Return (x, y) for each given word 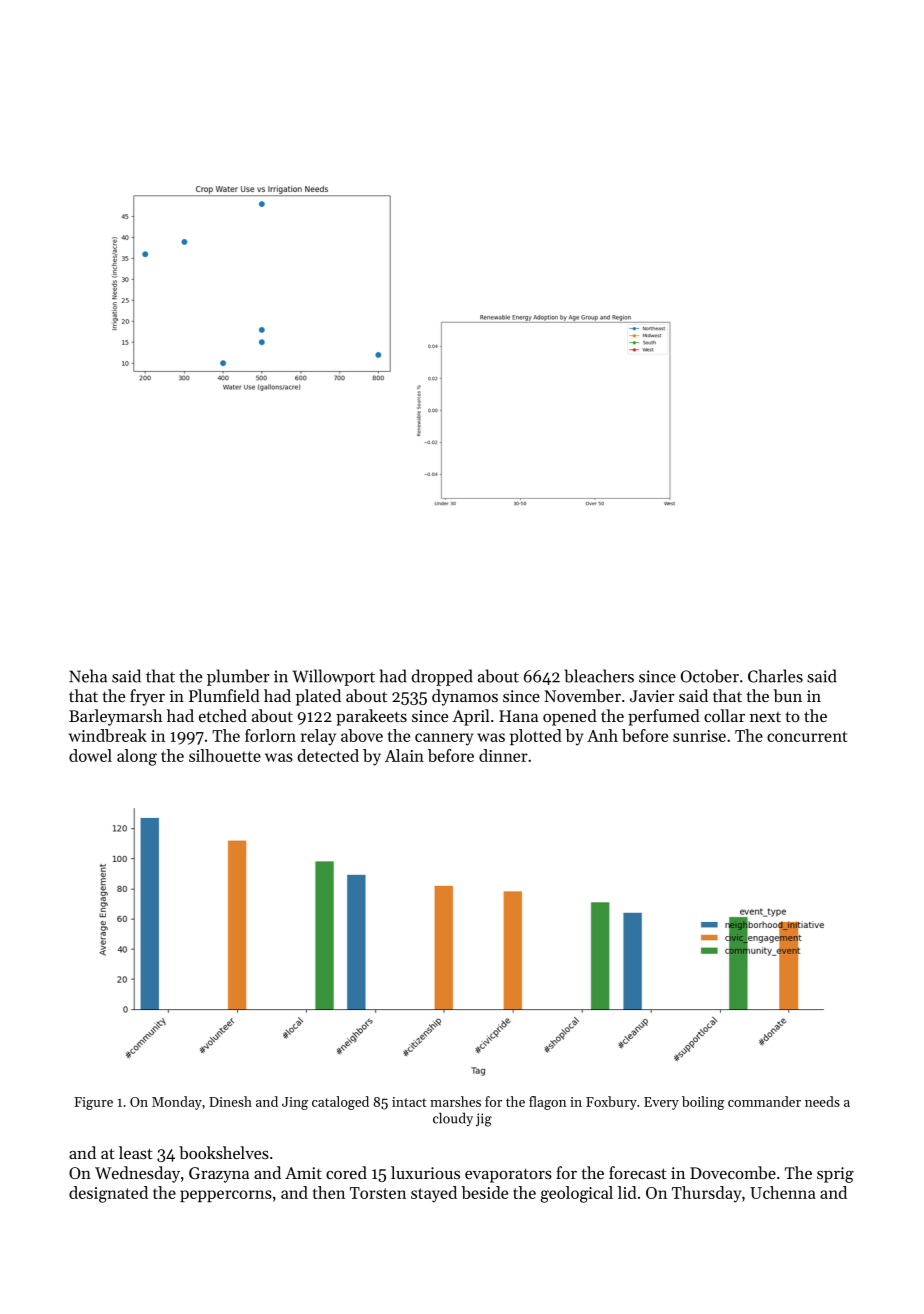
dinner (503, 755)
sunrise (699, 736)
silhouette (225, 755)
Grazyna (219, 1175)
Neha (88, 676)
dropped (442, 677)
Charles (775, 676)
